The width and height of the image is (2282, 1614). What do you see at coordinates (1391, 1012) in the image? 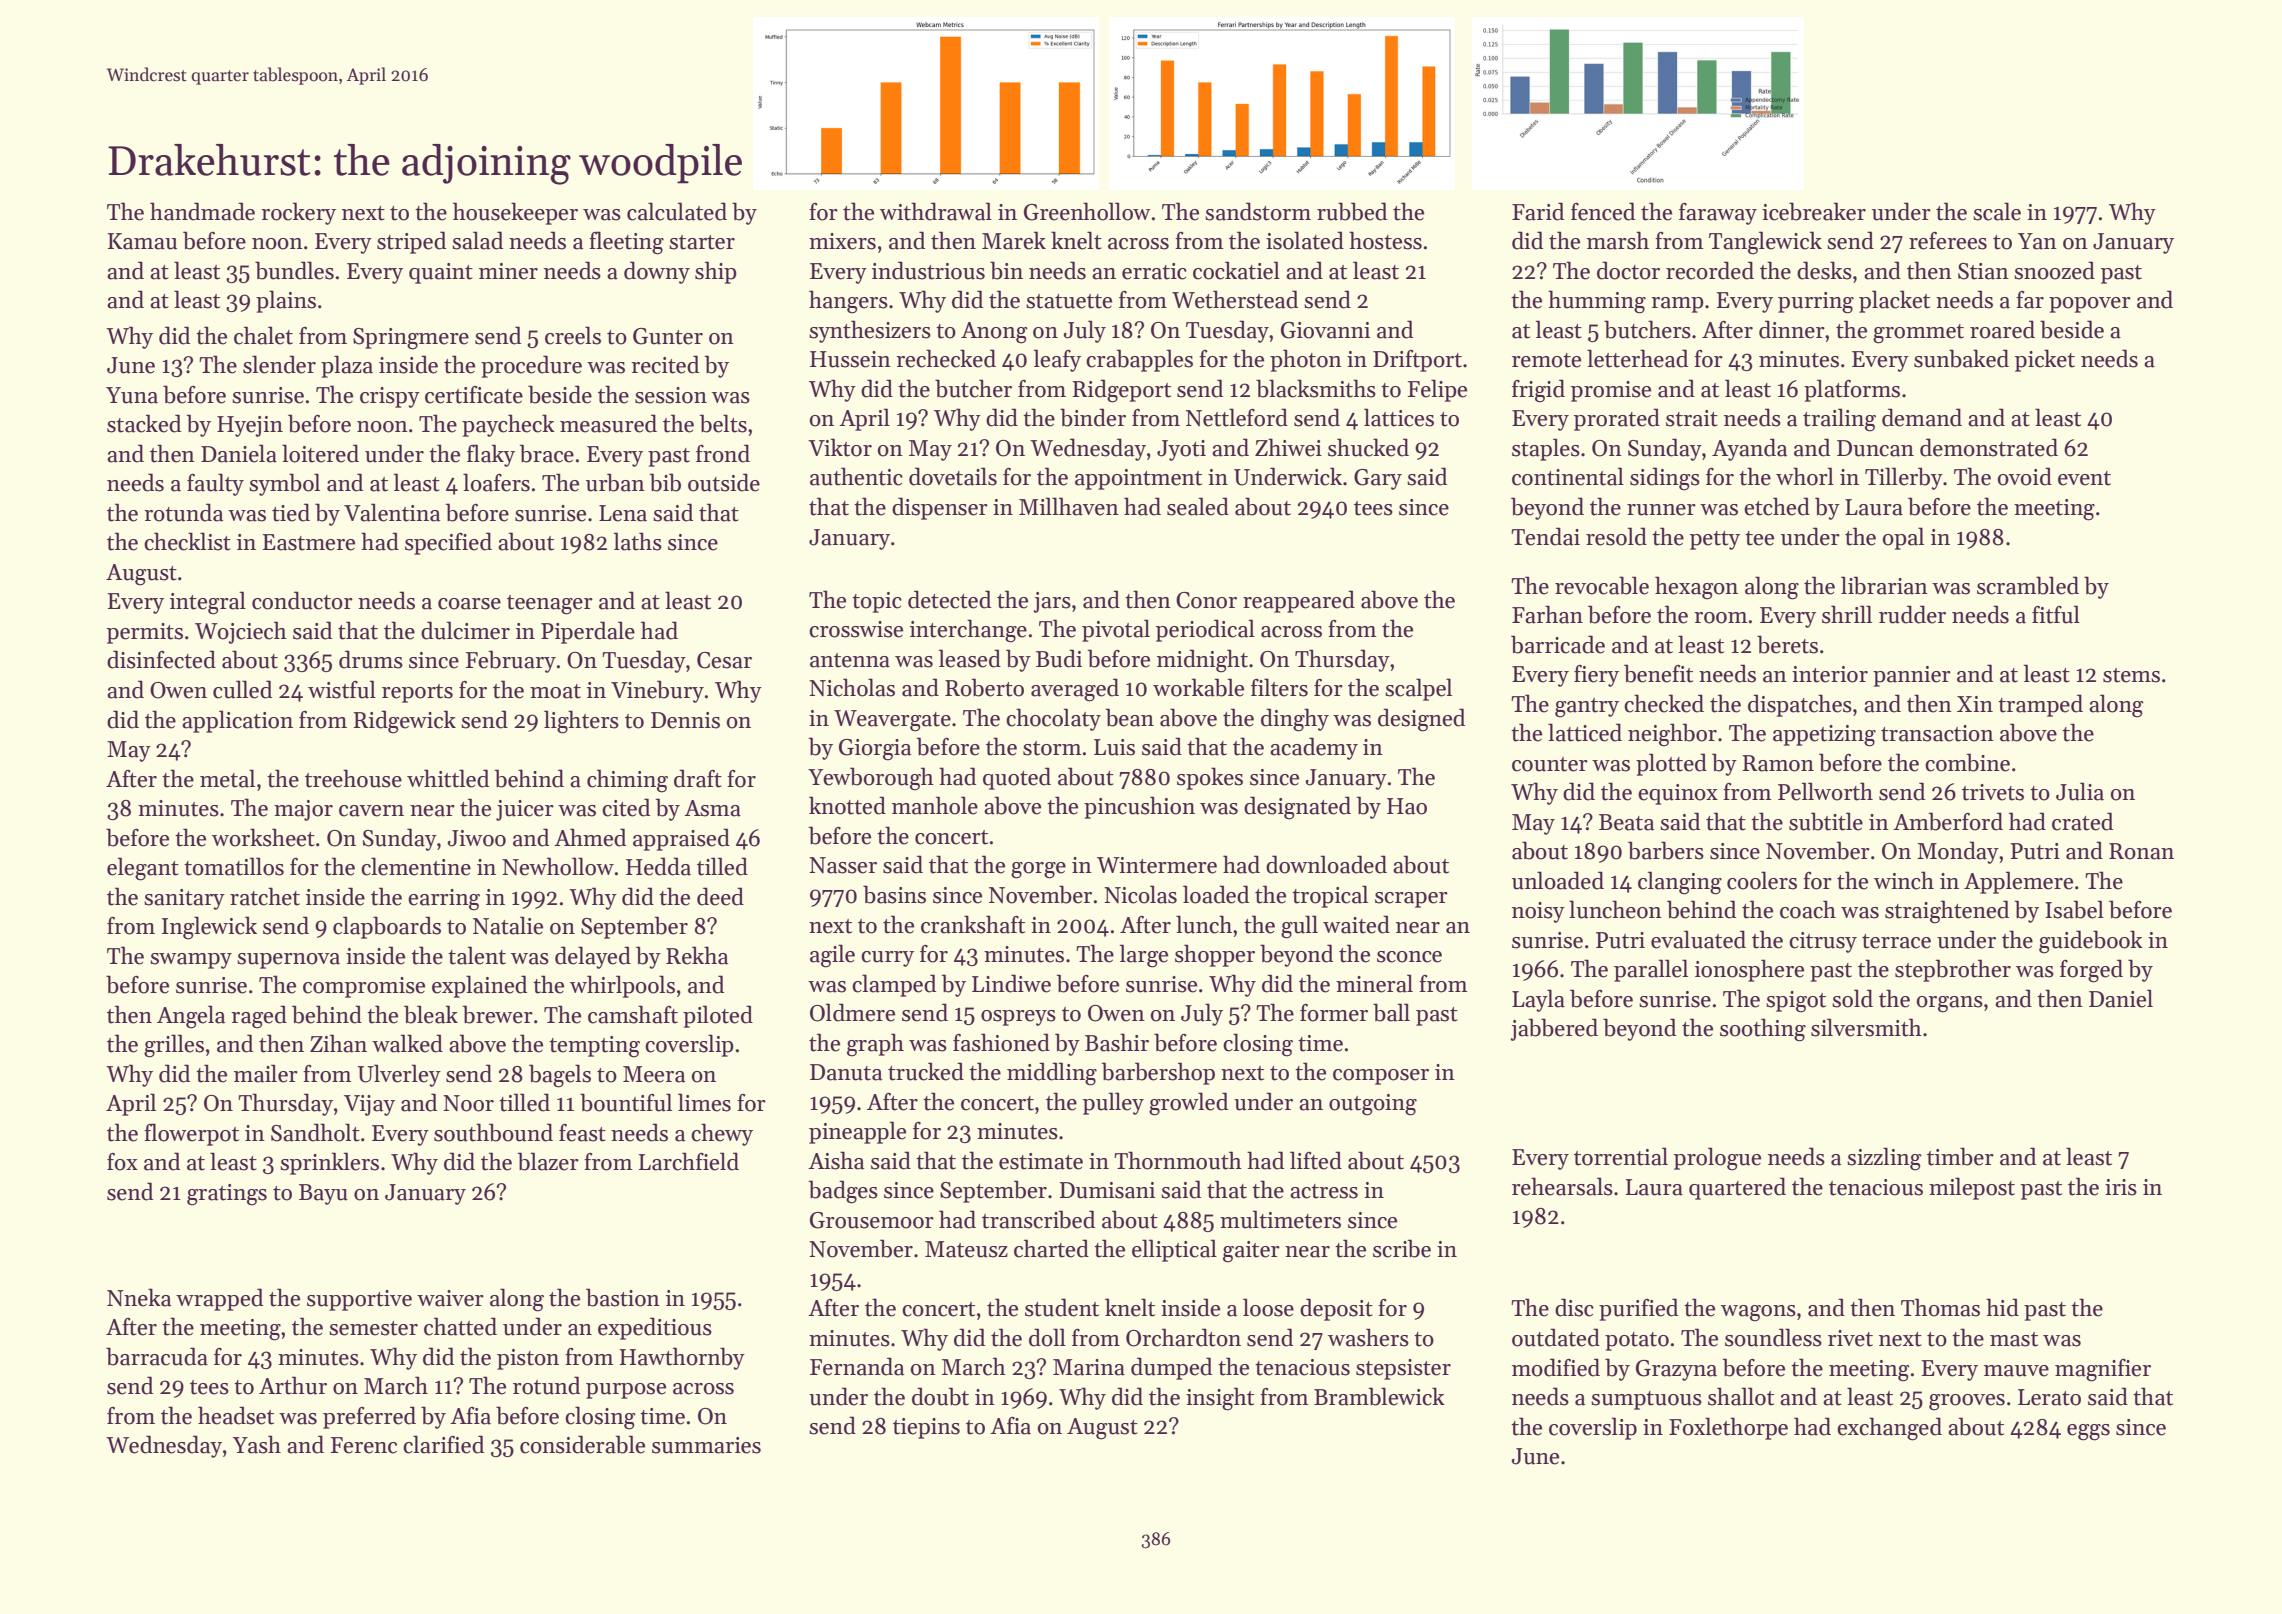
I see `ball` at bounding box center [1391, 1012].
